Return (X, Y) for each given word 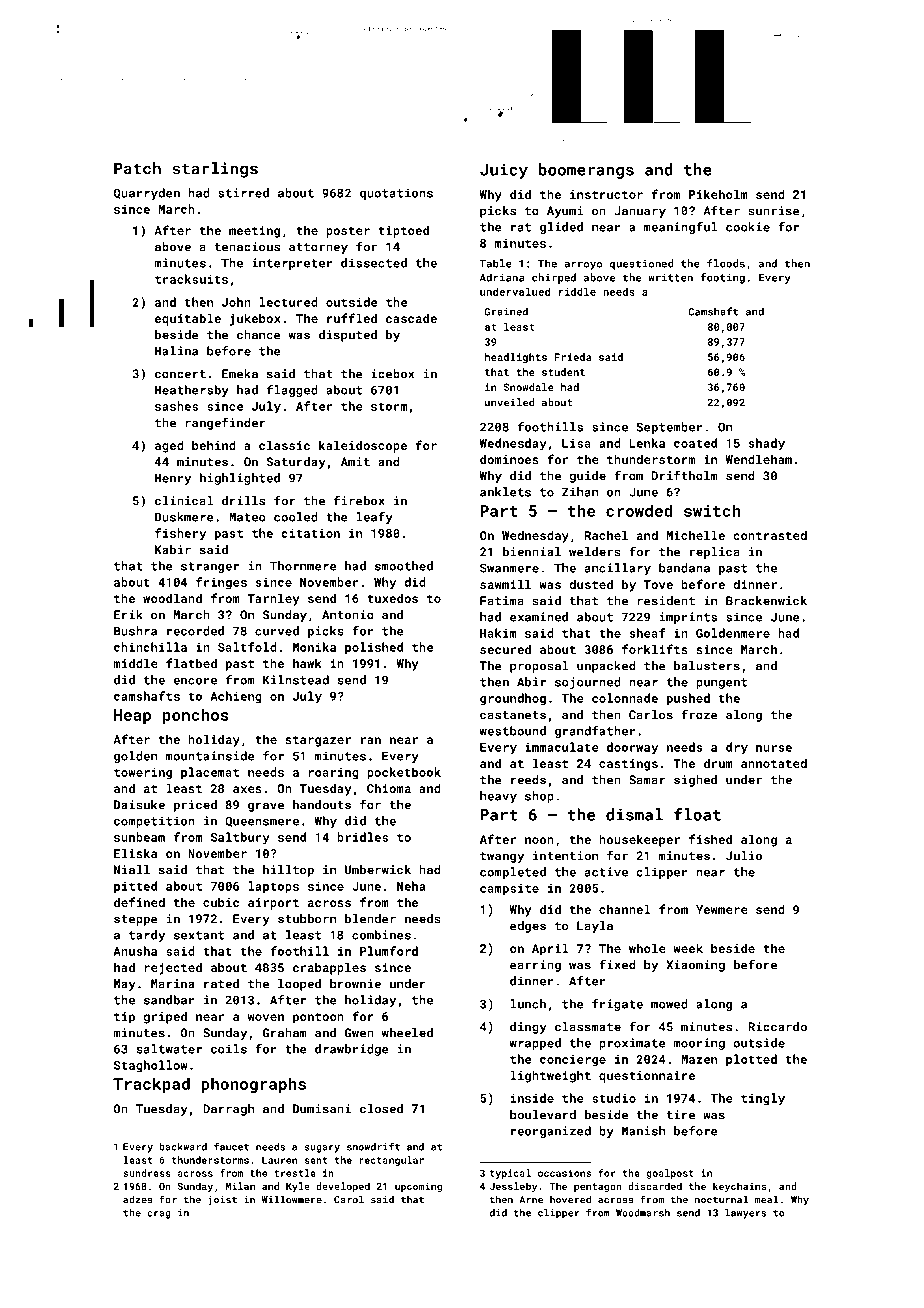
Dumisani (322, 1109)
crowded (639, 510)
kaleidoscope (363, 446)
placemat (210, 773)
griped (165, 1017)
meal (766, 1199)
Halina (176, 351)
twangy (502, 857)
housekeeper (639, 840)
